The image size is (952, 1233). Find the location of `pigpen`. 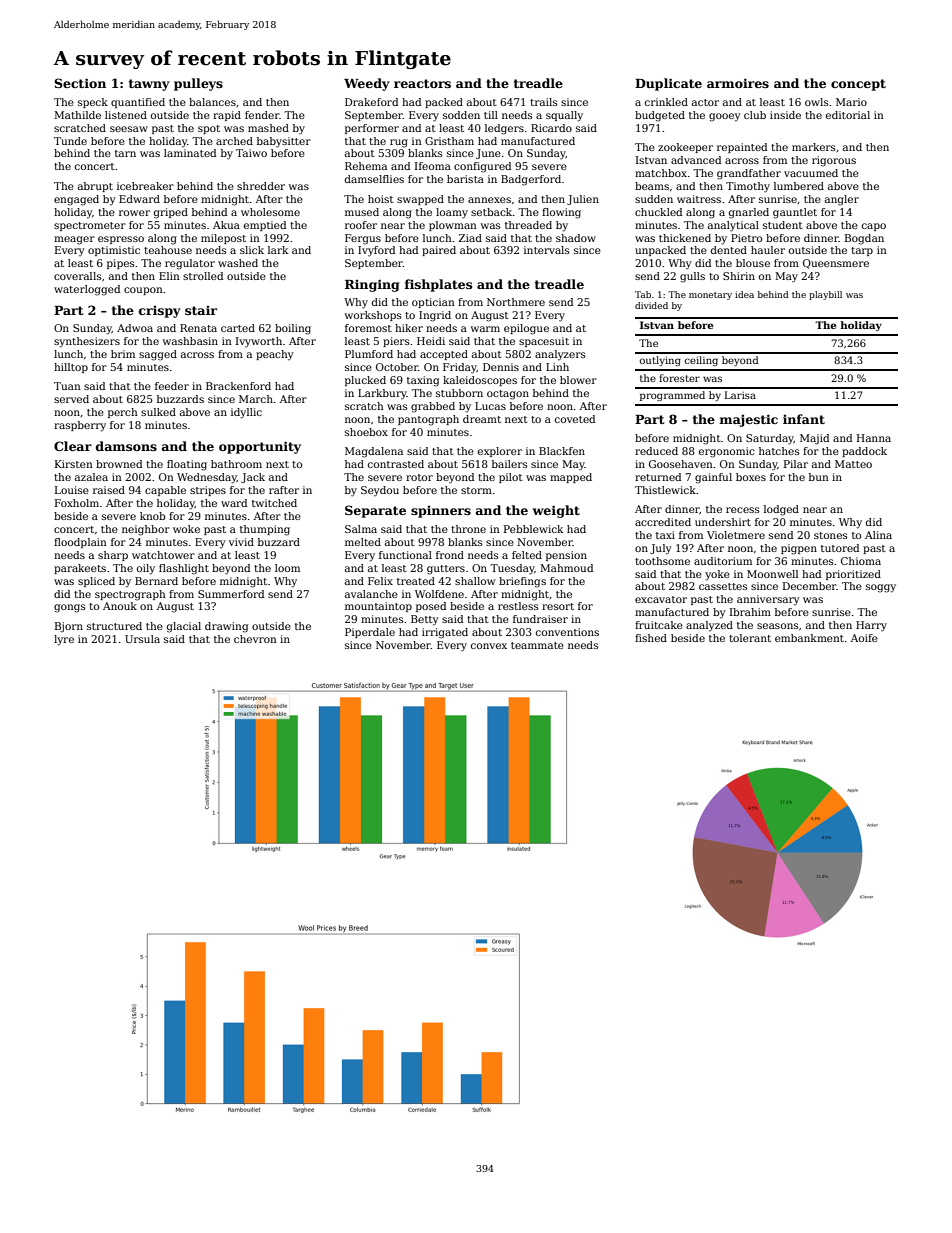

pigpen is located at coordinates (799, 549).
